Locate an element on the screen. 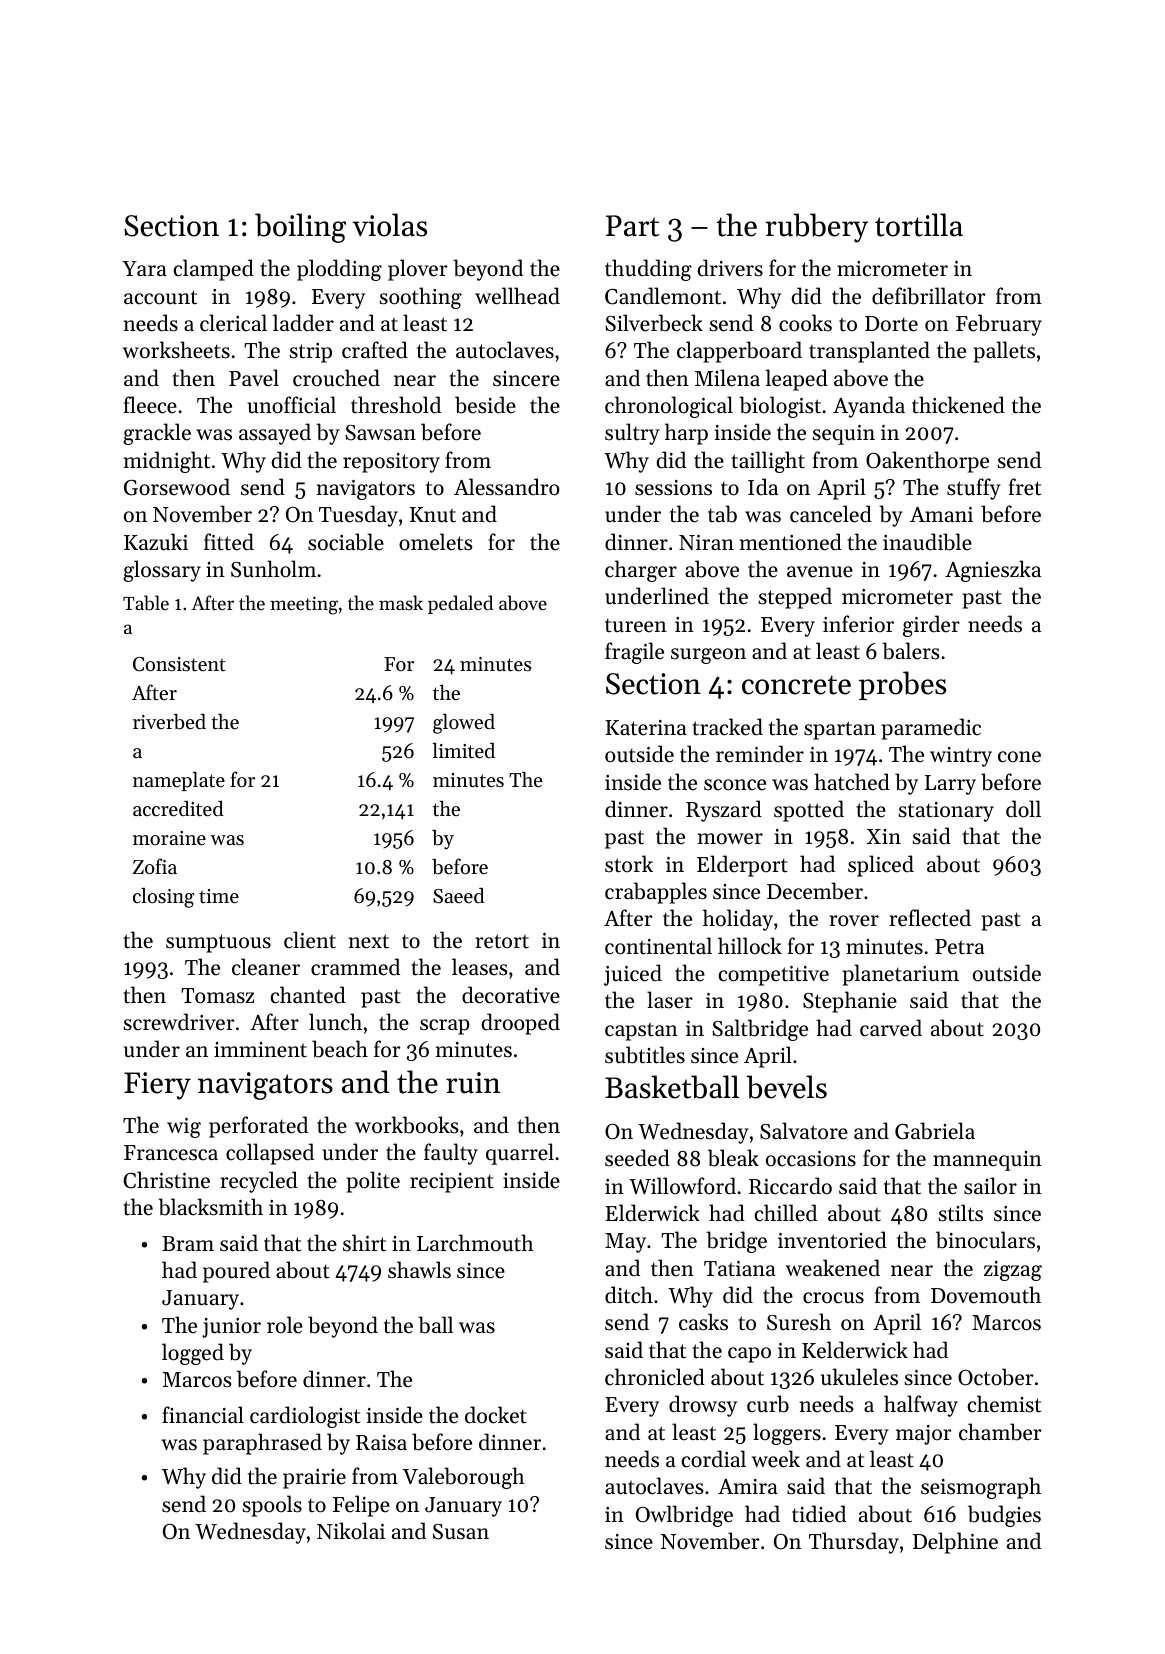  Table is located at coordinates (146, 603).
